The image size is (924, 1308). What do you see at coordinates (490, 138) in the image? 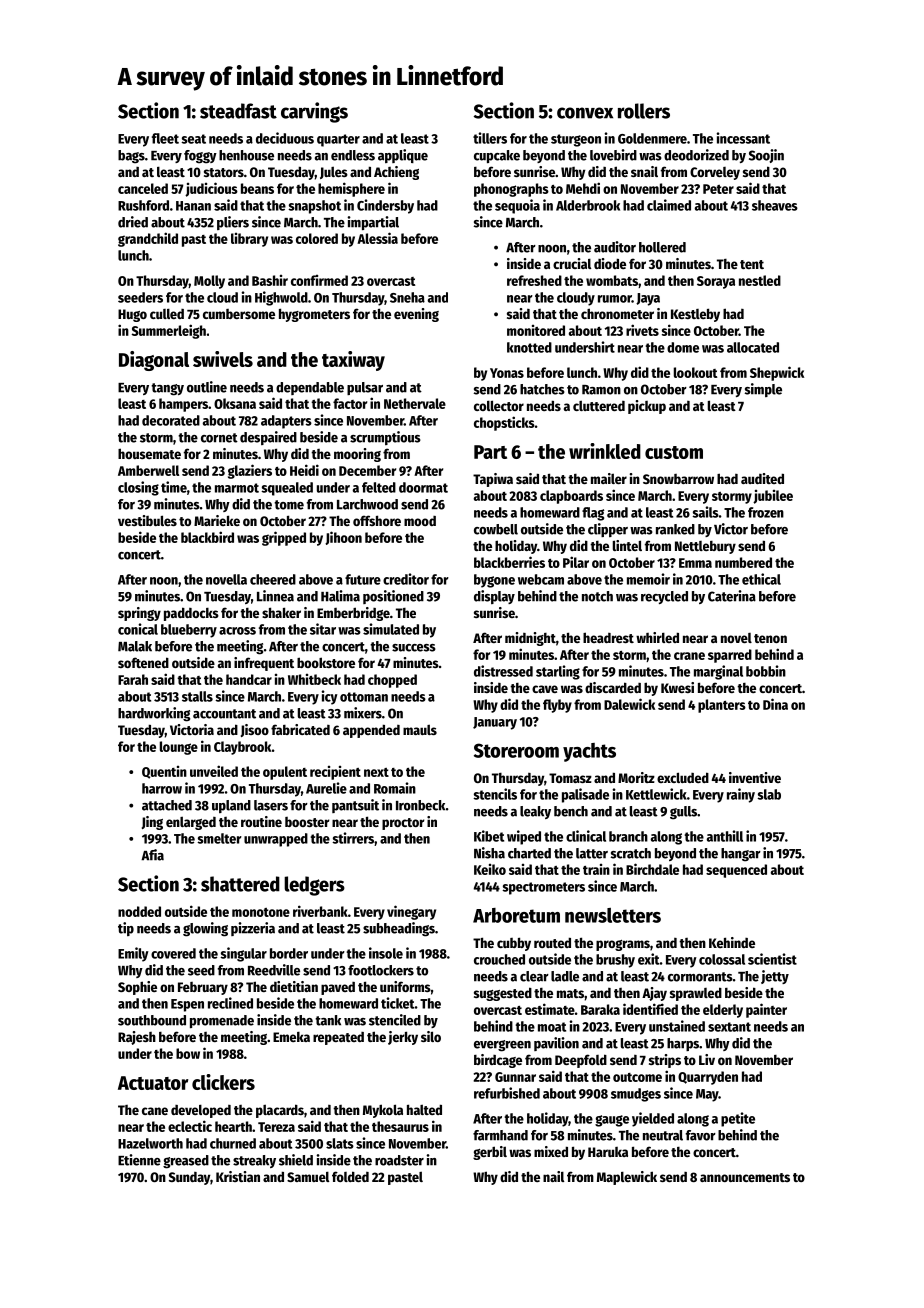
I see `tillers` at bounding box center [490, 138].
